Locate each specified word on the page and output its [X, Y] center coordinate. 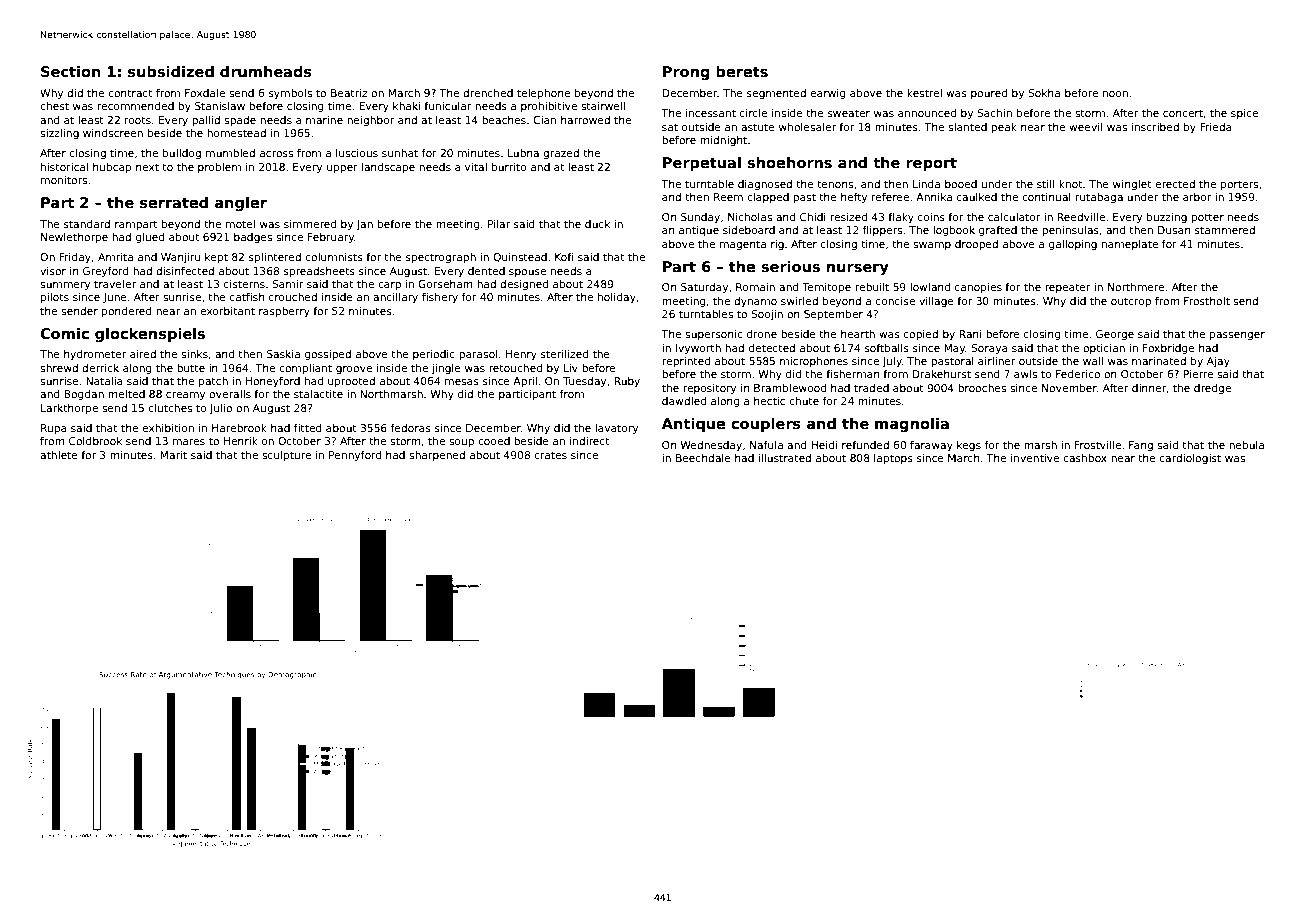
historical [64, 167]
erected [1175, 184]
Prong [686, 73]
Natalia [104, 381]
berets [742, 71]
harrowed [585, 120]
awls [1025, 374]
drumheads [266, 72]
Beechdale [703, 458]
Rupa [54, 429]
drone [762, 334]
